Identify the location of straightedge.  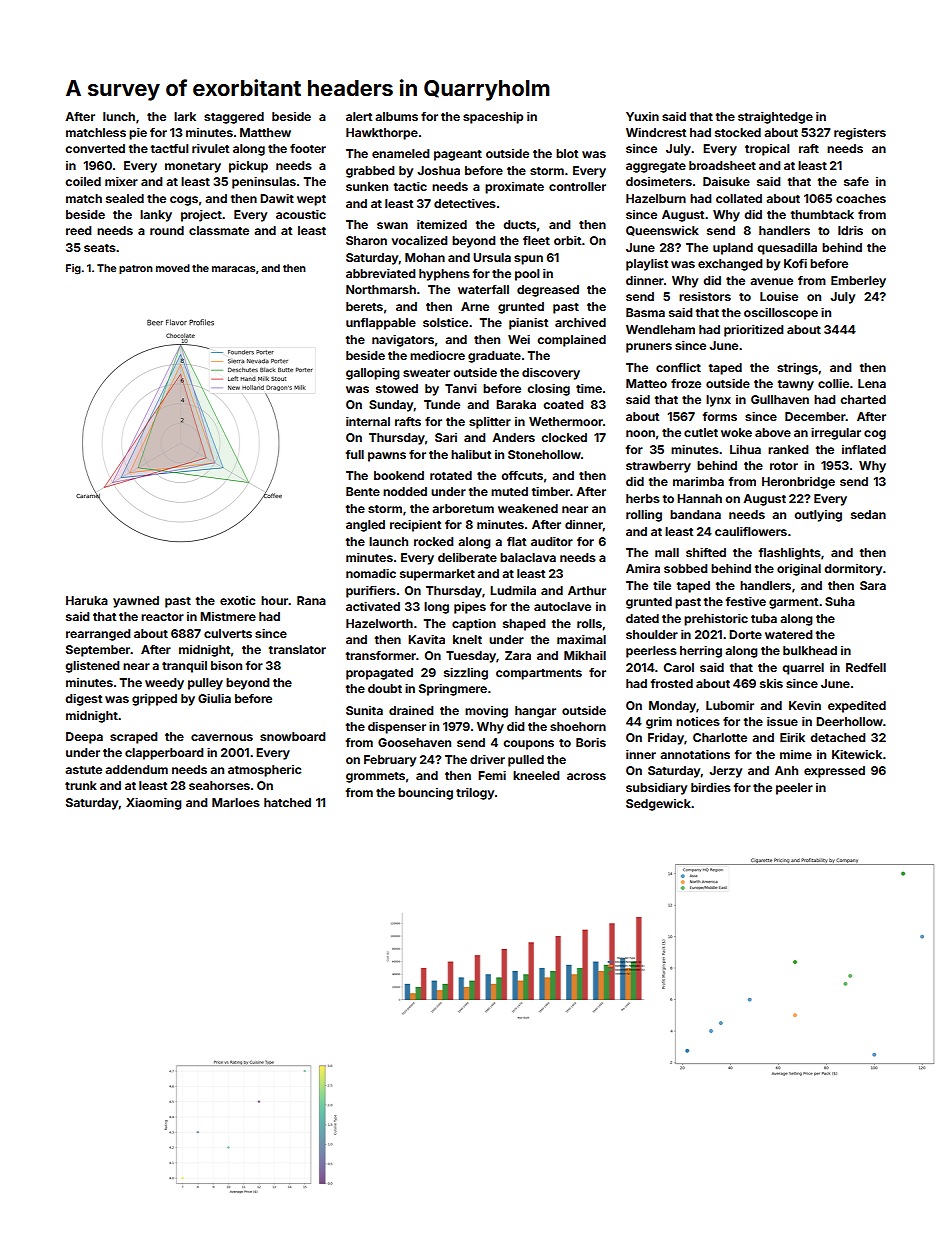
(775, 118).
